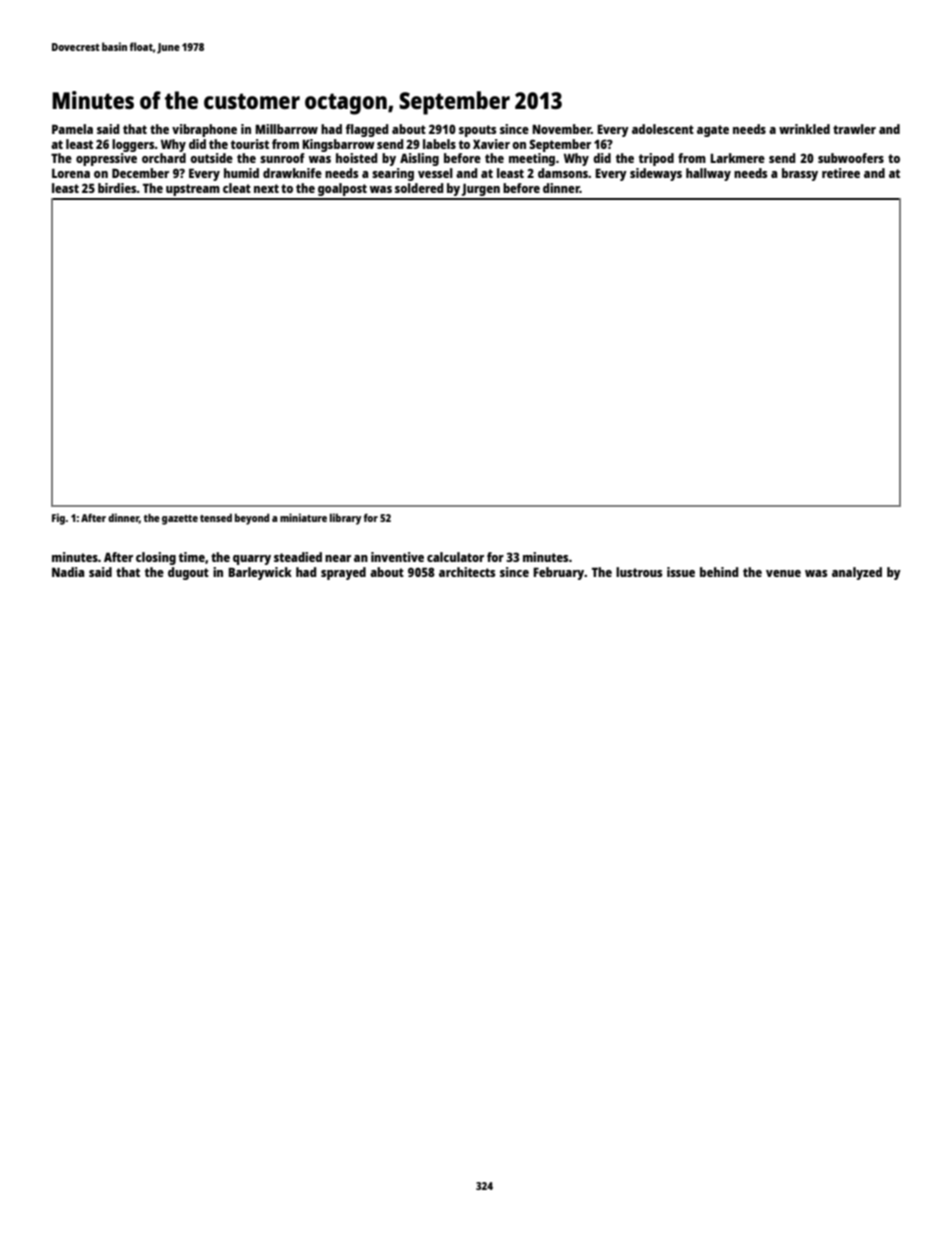  Describe the element at coordinates (68, 572) in the screenshot. I see `Nadia` at that location.
